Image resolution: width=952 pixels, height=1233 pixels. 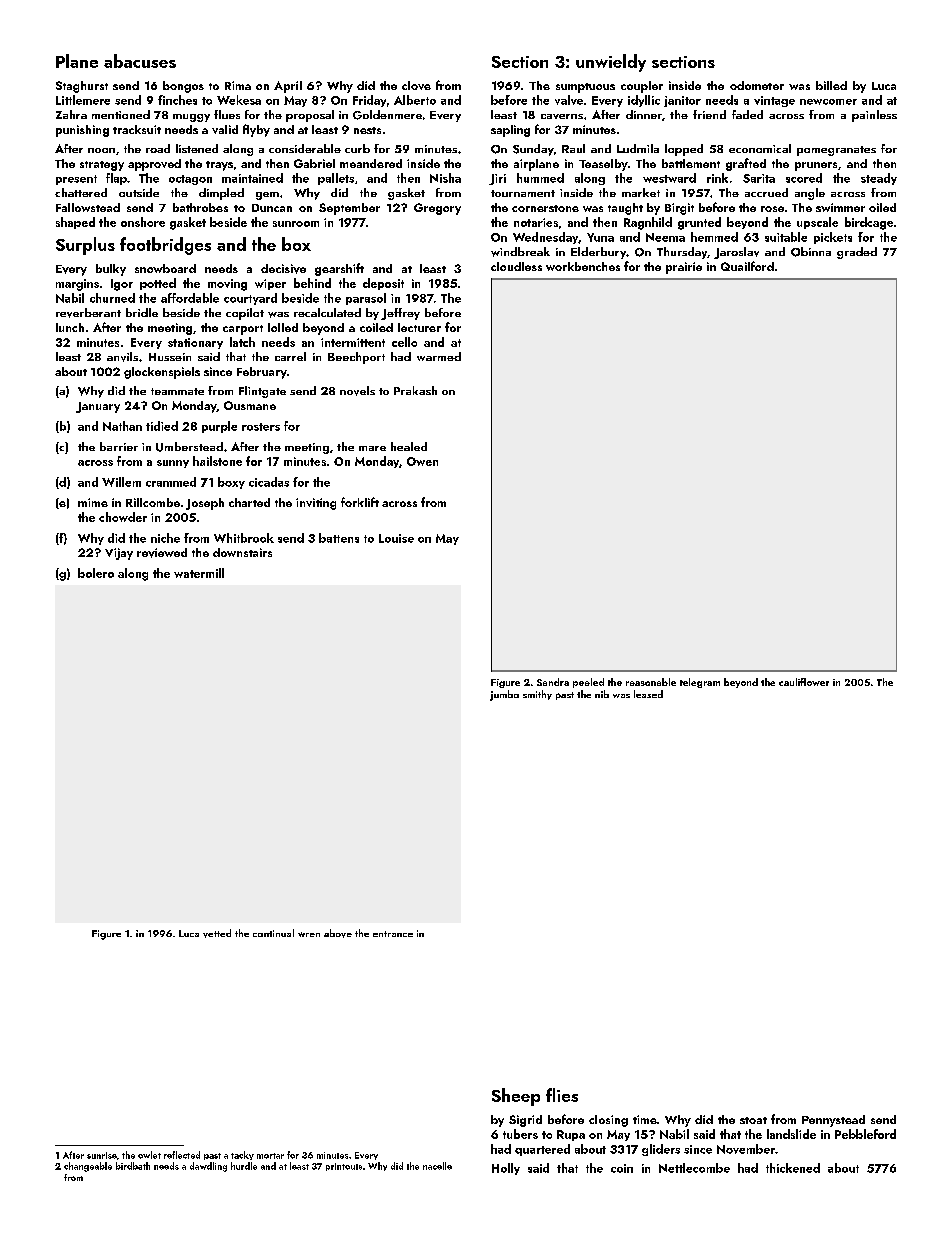 I want to click on changeable, so click(x=88, y=1167).
